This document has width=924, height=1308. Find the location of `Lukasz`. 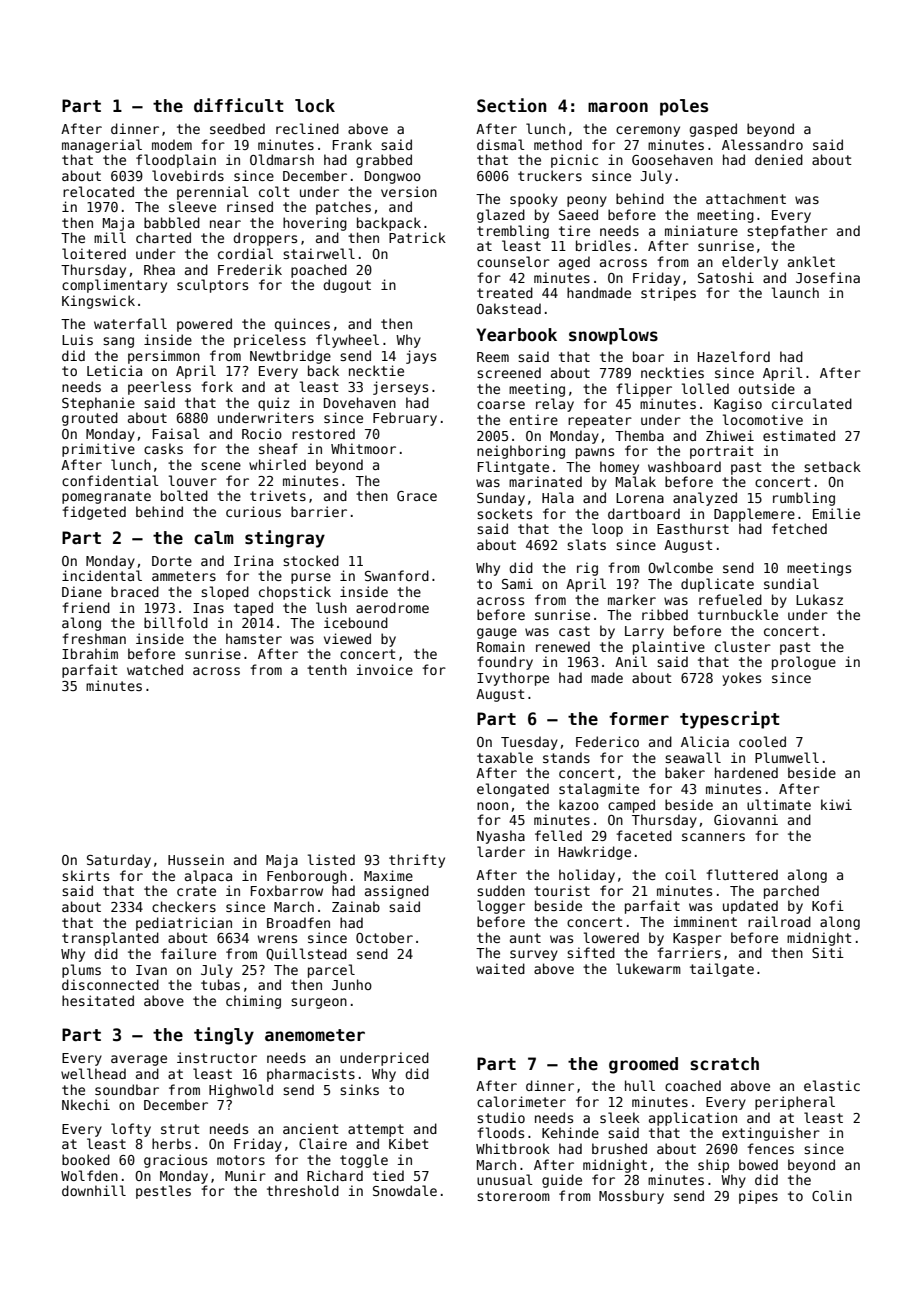

Lukasz is located at coordinates (819, 599).
